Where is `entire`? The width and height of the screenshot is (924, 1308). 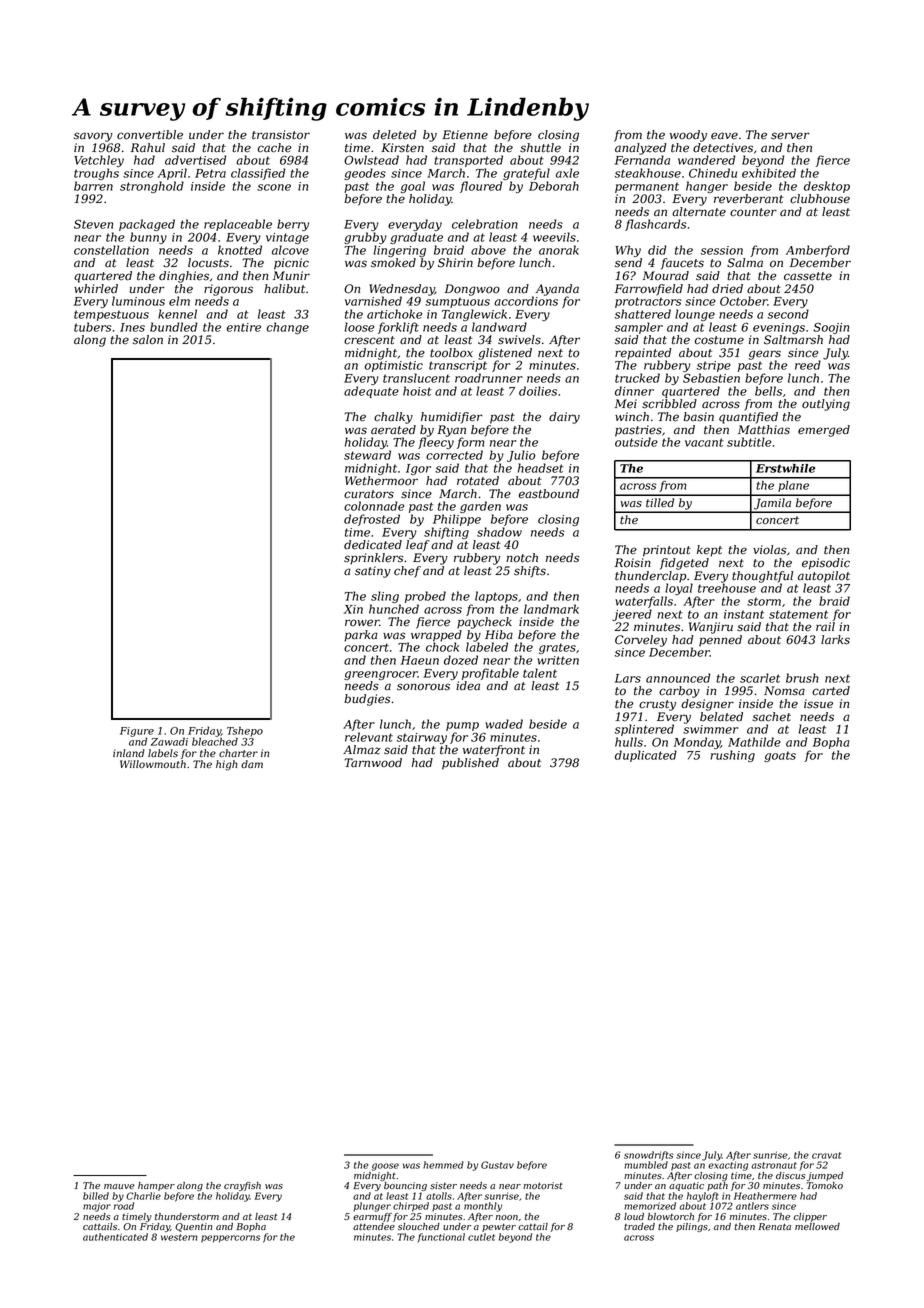 entire is located at coordinates (244, 327).
